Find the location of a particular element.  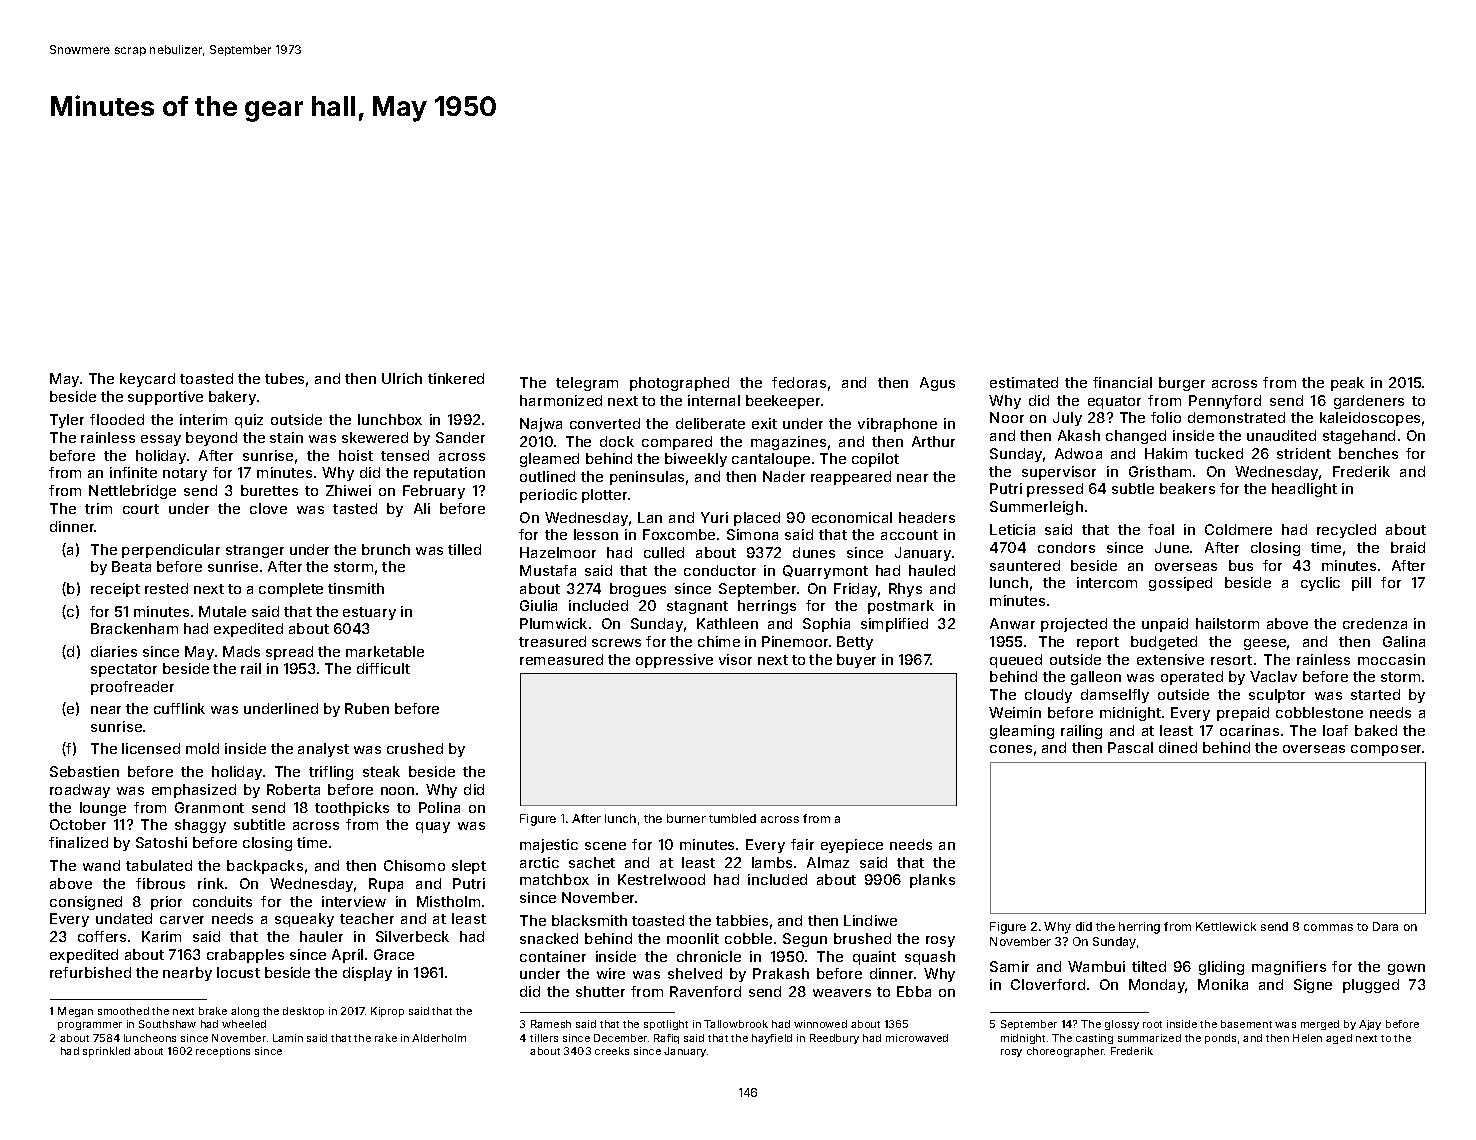

February is located at coordinates (434, 492).
